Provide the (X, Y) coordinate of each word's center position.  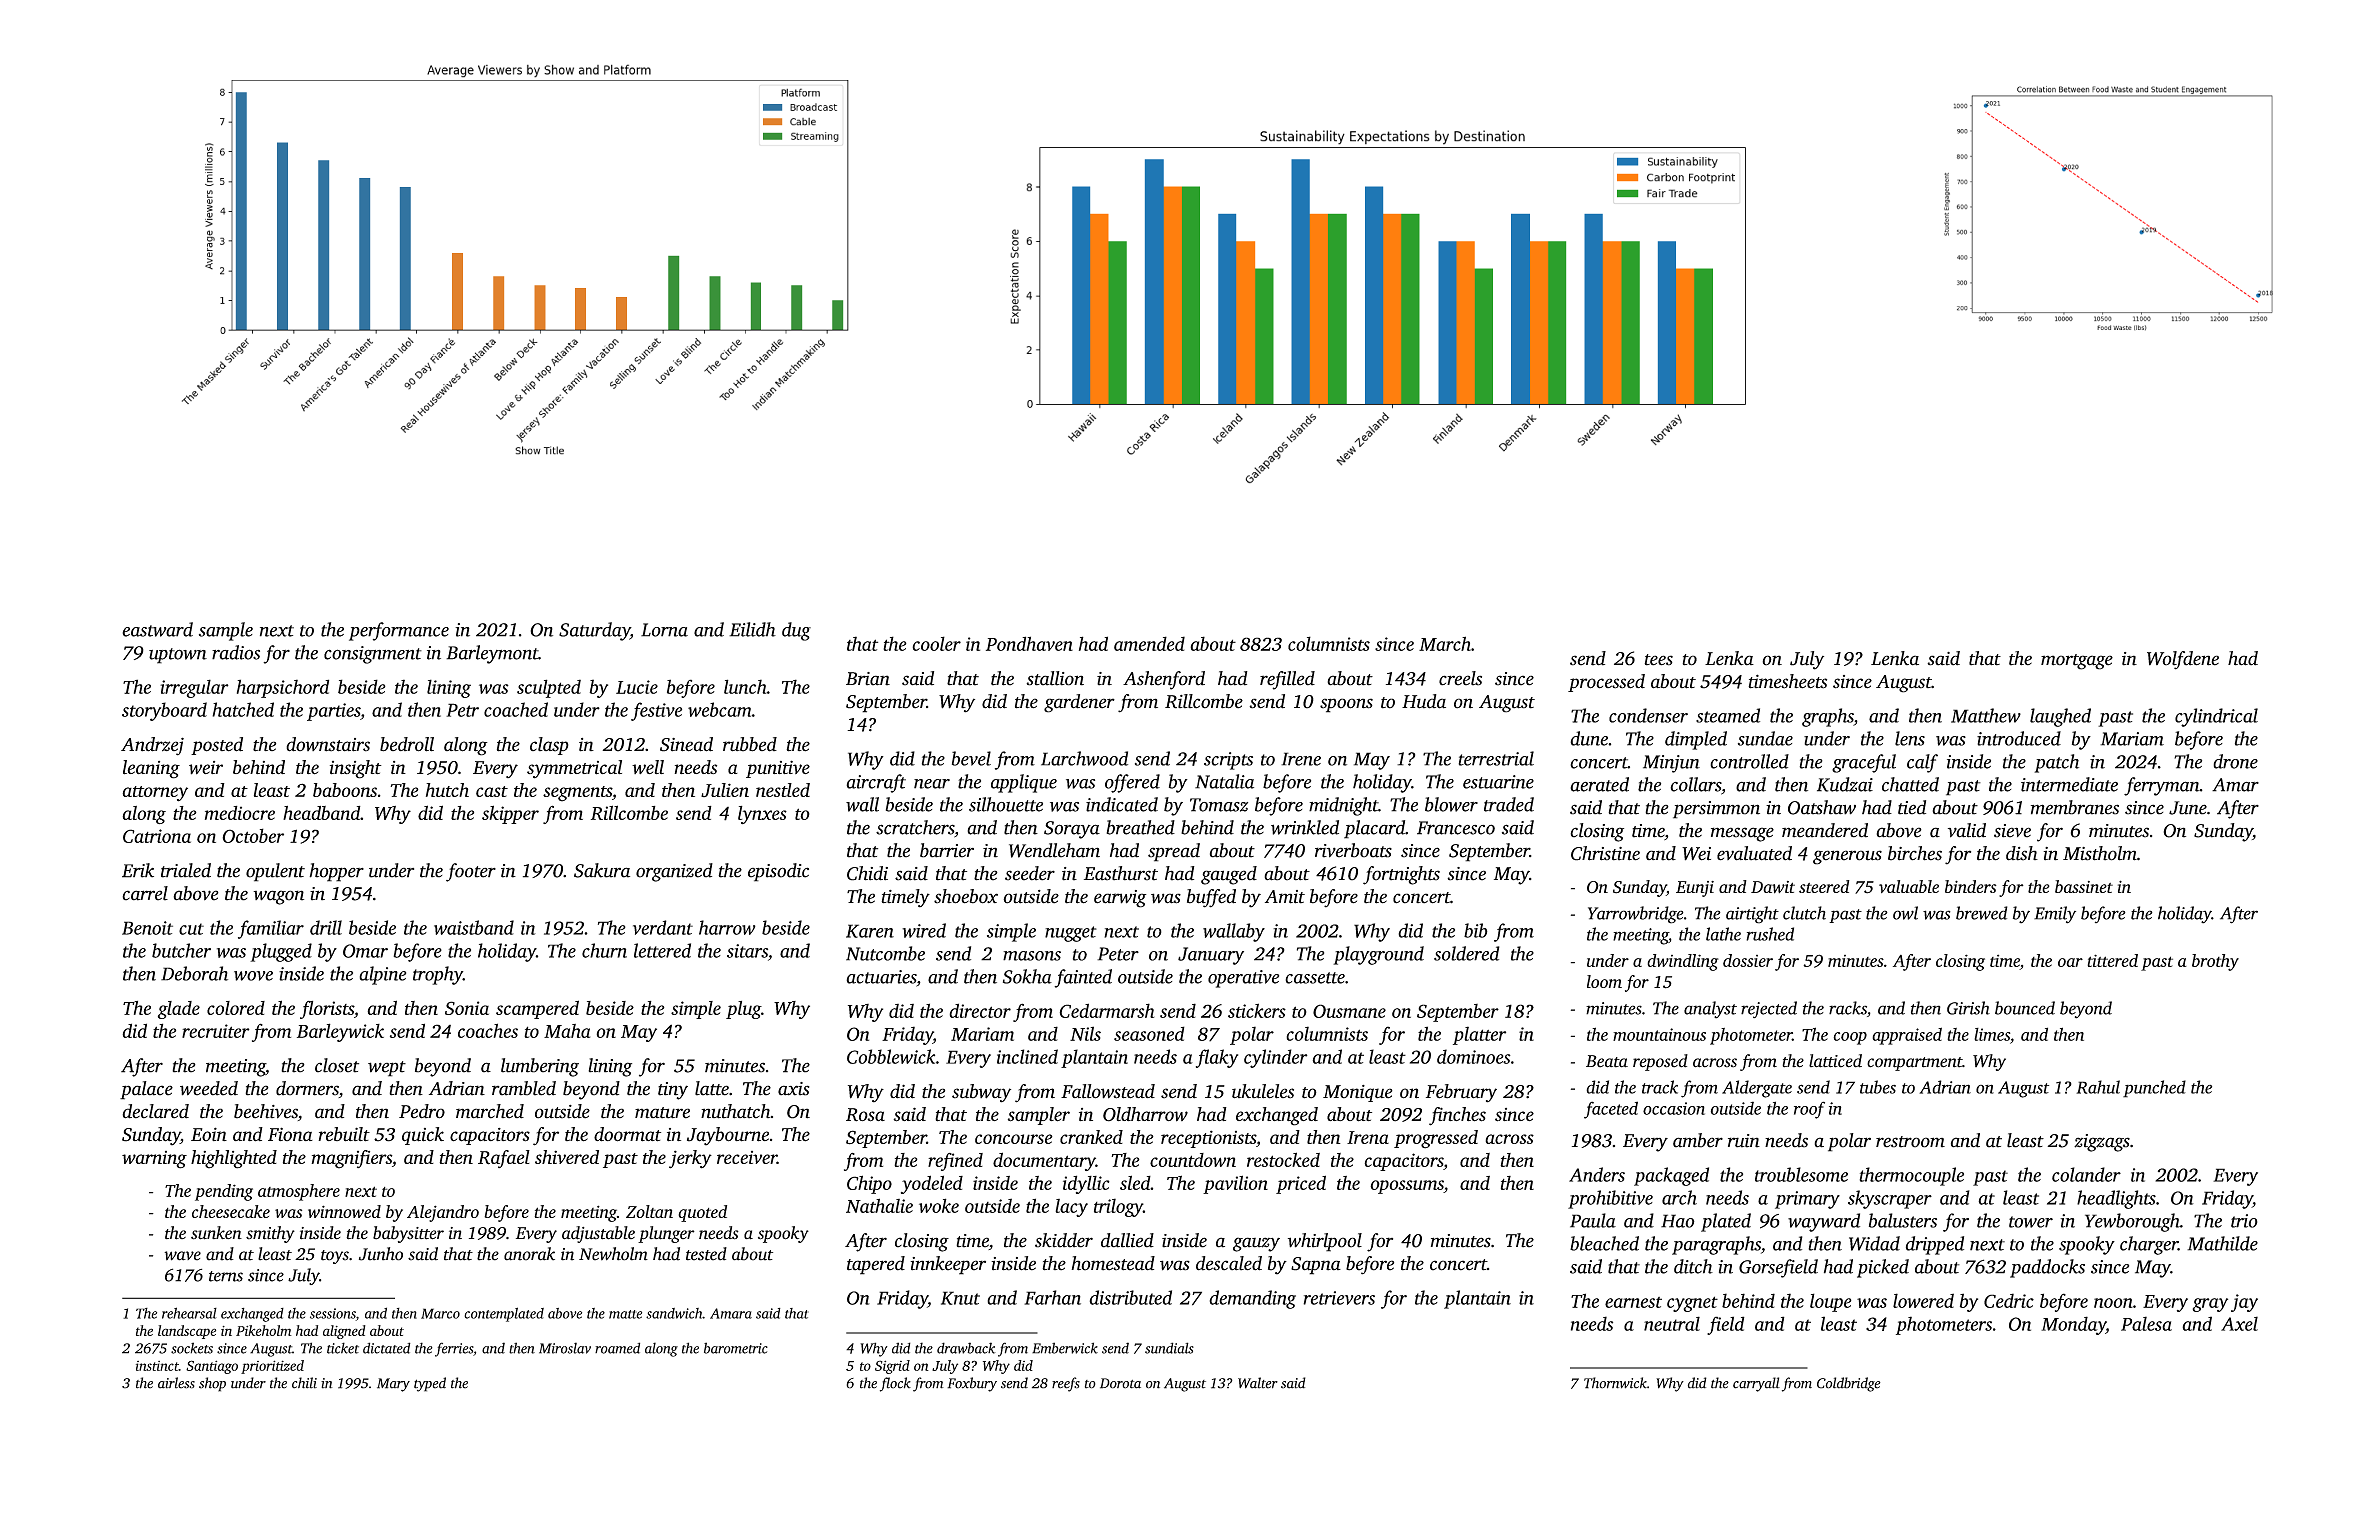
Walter (1258, 1383)
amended (1149, 643)
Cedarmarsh (1106, 1010)
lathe (1723, 934)
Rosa (865, 1115)
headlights (2116, 1199)
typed (430, 1384)
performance (399, 631)
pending (224, 1192)
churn (604, 950)
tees (1658, 660)
